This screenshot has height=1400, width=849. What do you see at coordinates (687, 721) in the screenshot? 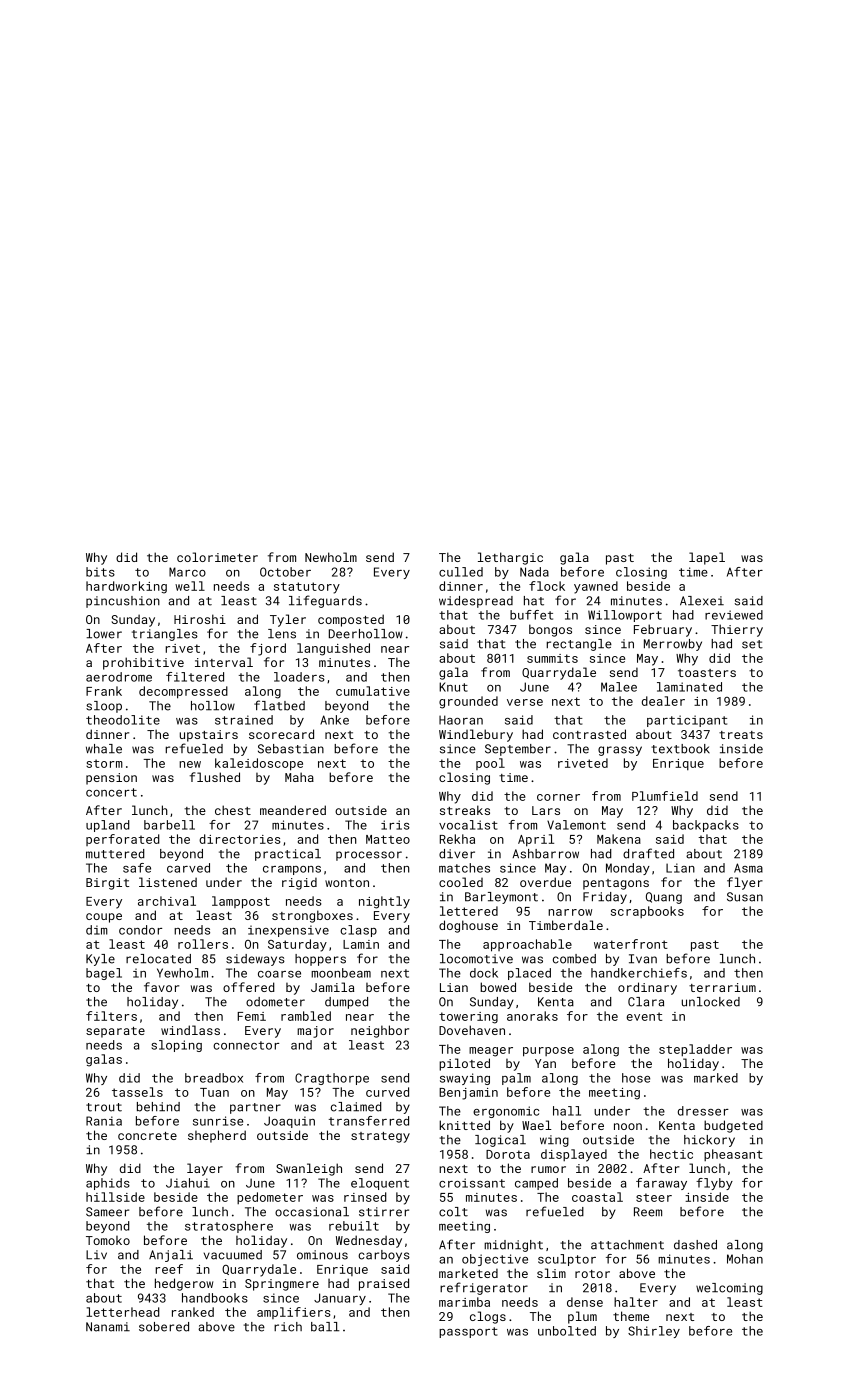
I see `participant` at bounding box center [687, 721].
